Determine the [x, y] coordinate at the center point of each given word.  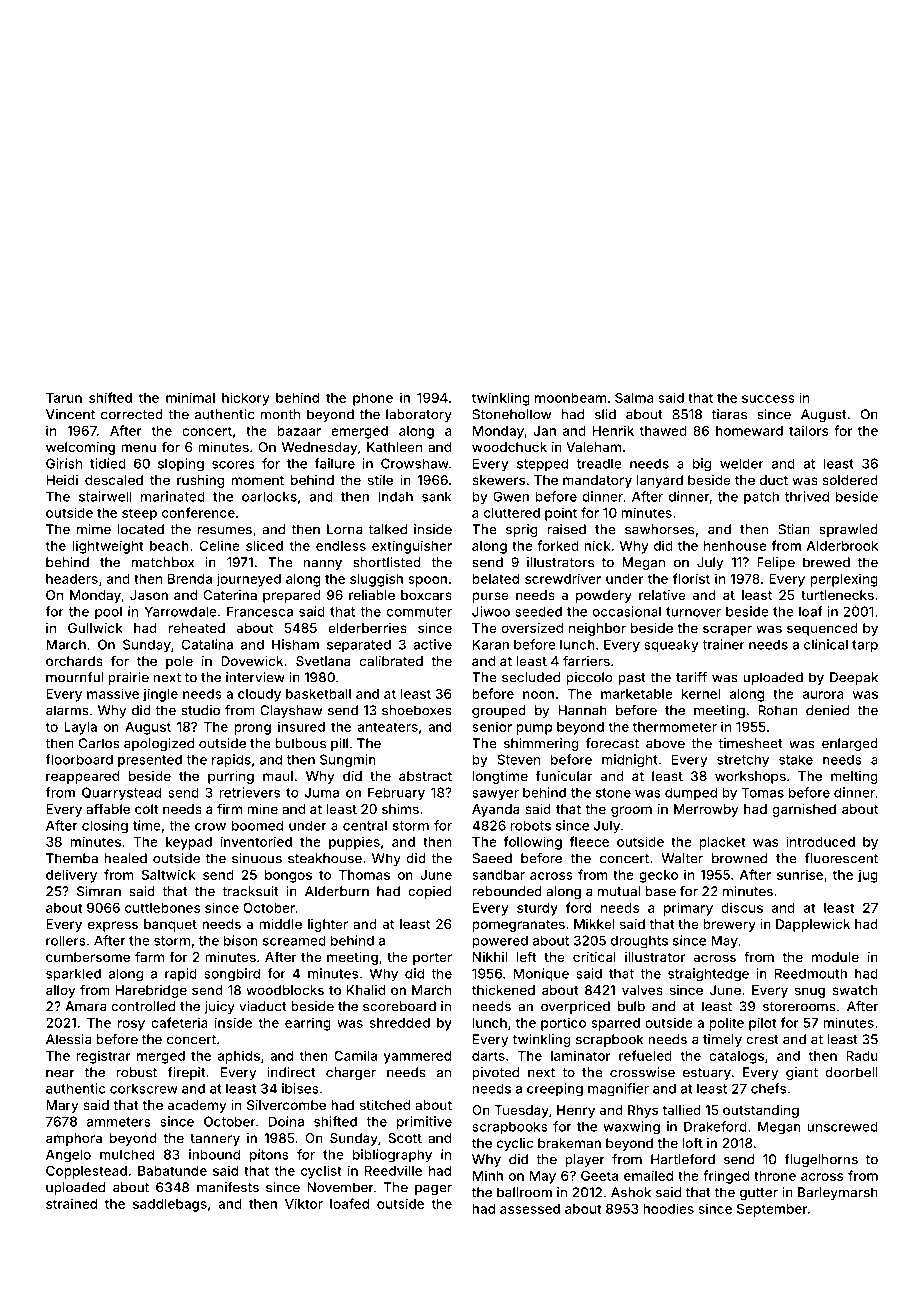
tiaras [729, 414]
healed [125, 858]
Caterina [230, 595]
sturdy [537, 909]
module [835, 957]
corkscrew [144, 1088]
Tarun [64, 398]
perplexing [844, 580]
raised [566, 529]
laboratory [419, 415]
